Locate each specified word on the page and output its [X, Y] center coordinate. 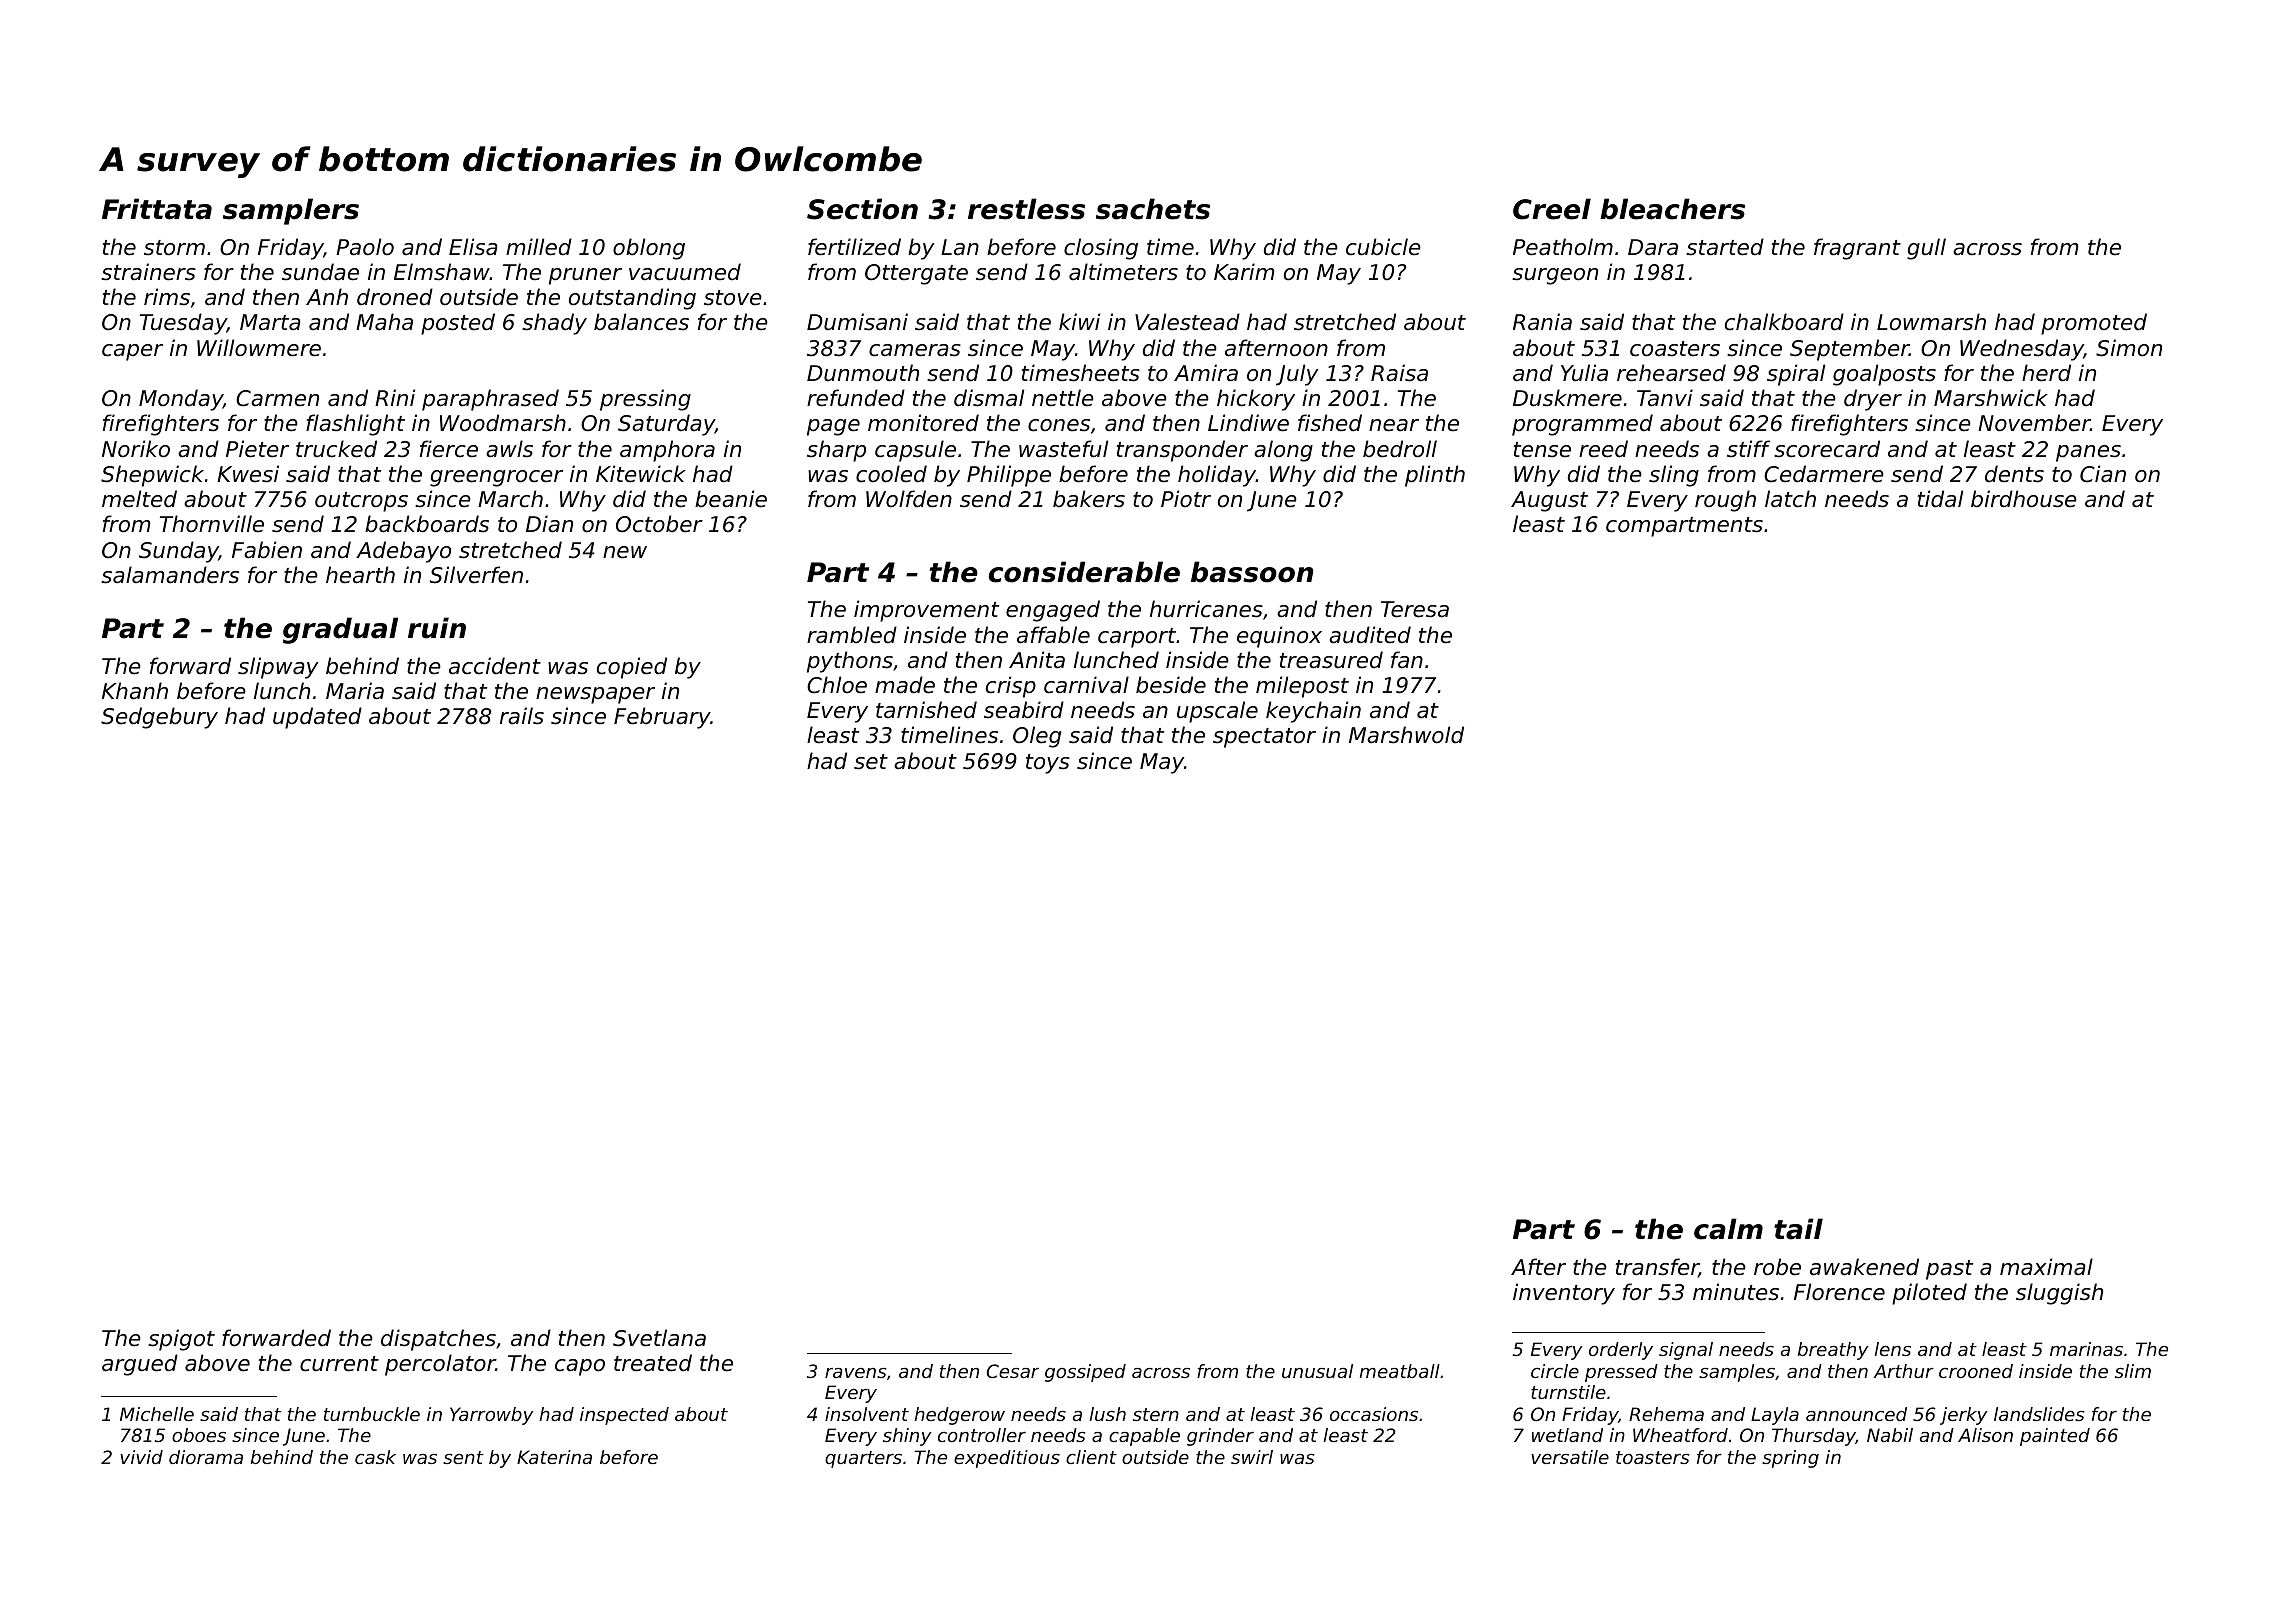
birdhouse [2024, 499]
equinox [1279, 637]
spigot [181, 1340]
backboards [427, 524]
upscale [1217, 712]
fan [1407, 660]
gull [1926, 249]
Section [862, 209]
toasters [1653, 1457]
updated [317, 718]
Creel [1552, 209]
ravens [856, 1373]
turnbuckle [372, 1414]
